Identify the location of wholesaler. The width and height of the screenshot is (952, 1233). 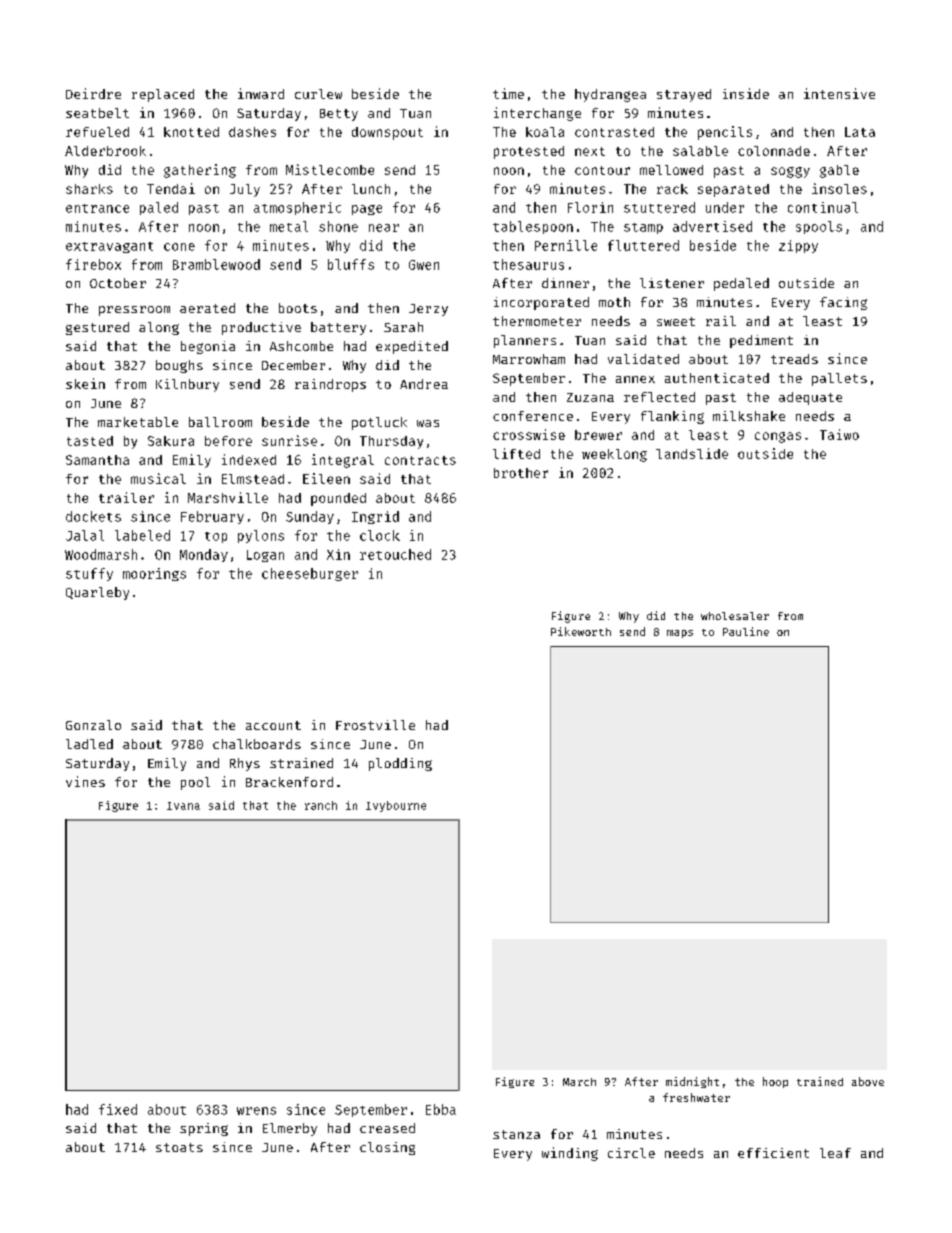
(735, 616).
